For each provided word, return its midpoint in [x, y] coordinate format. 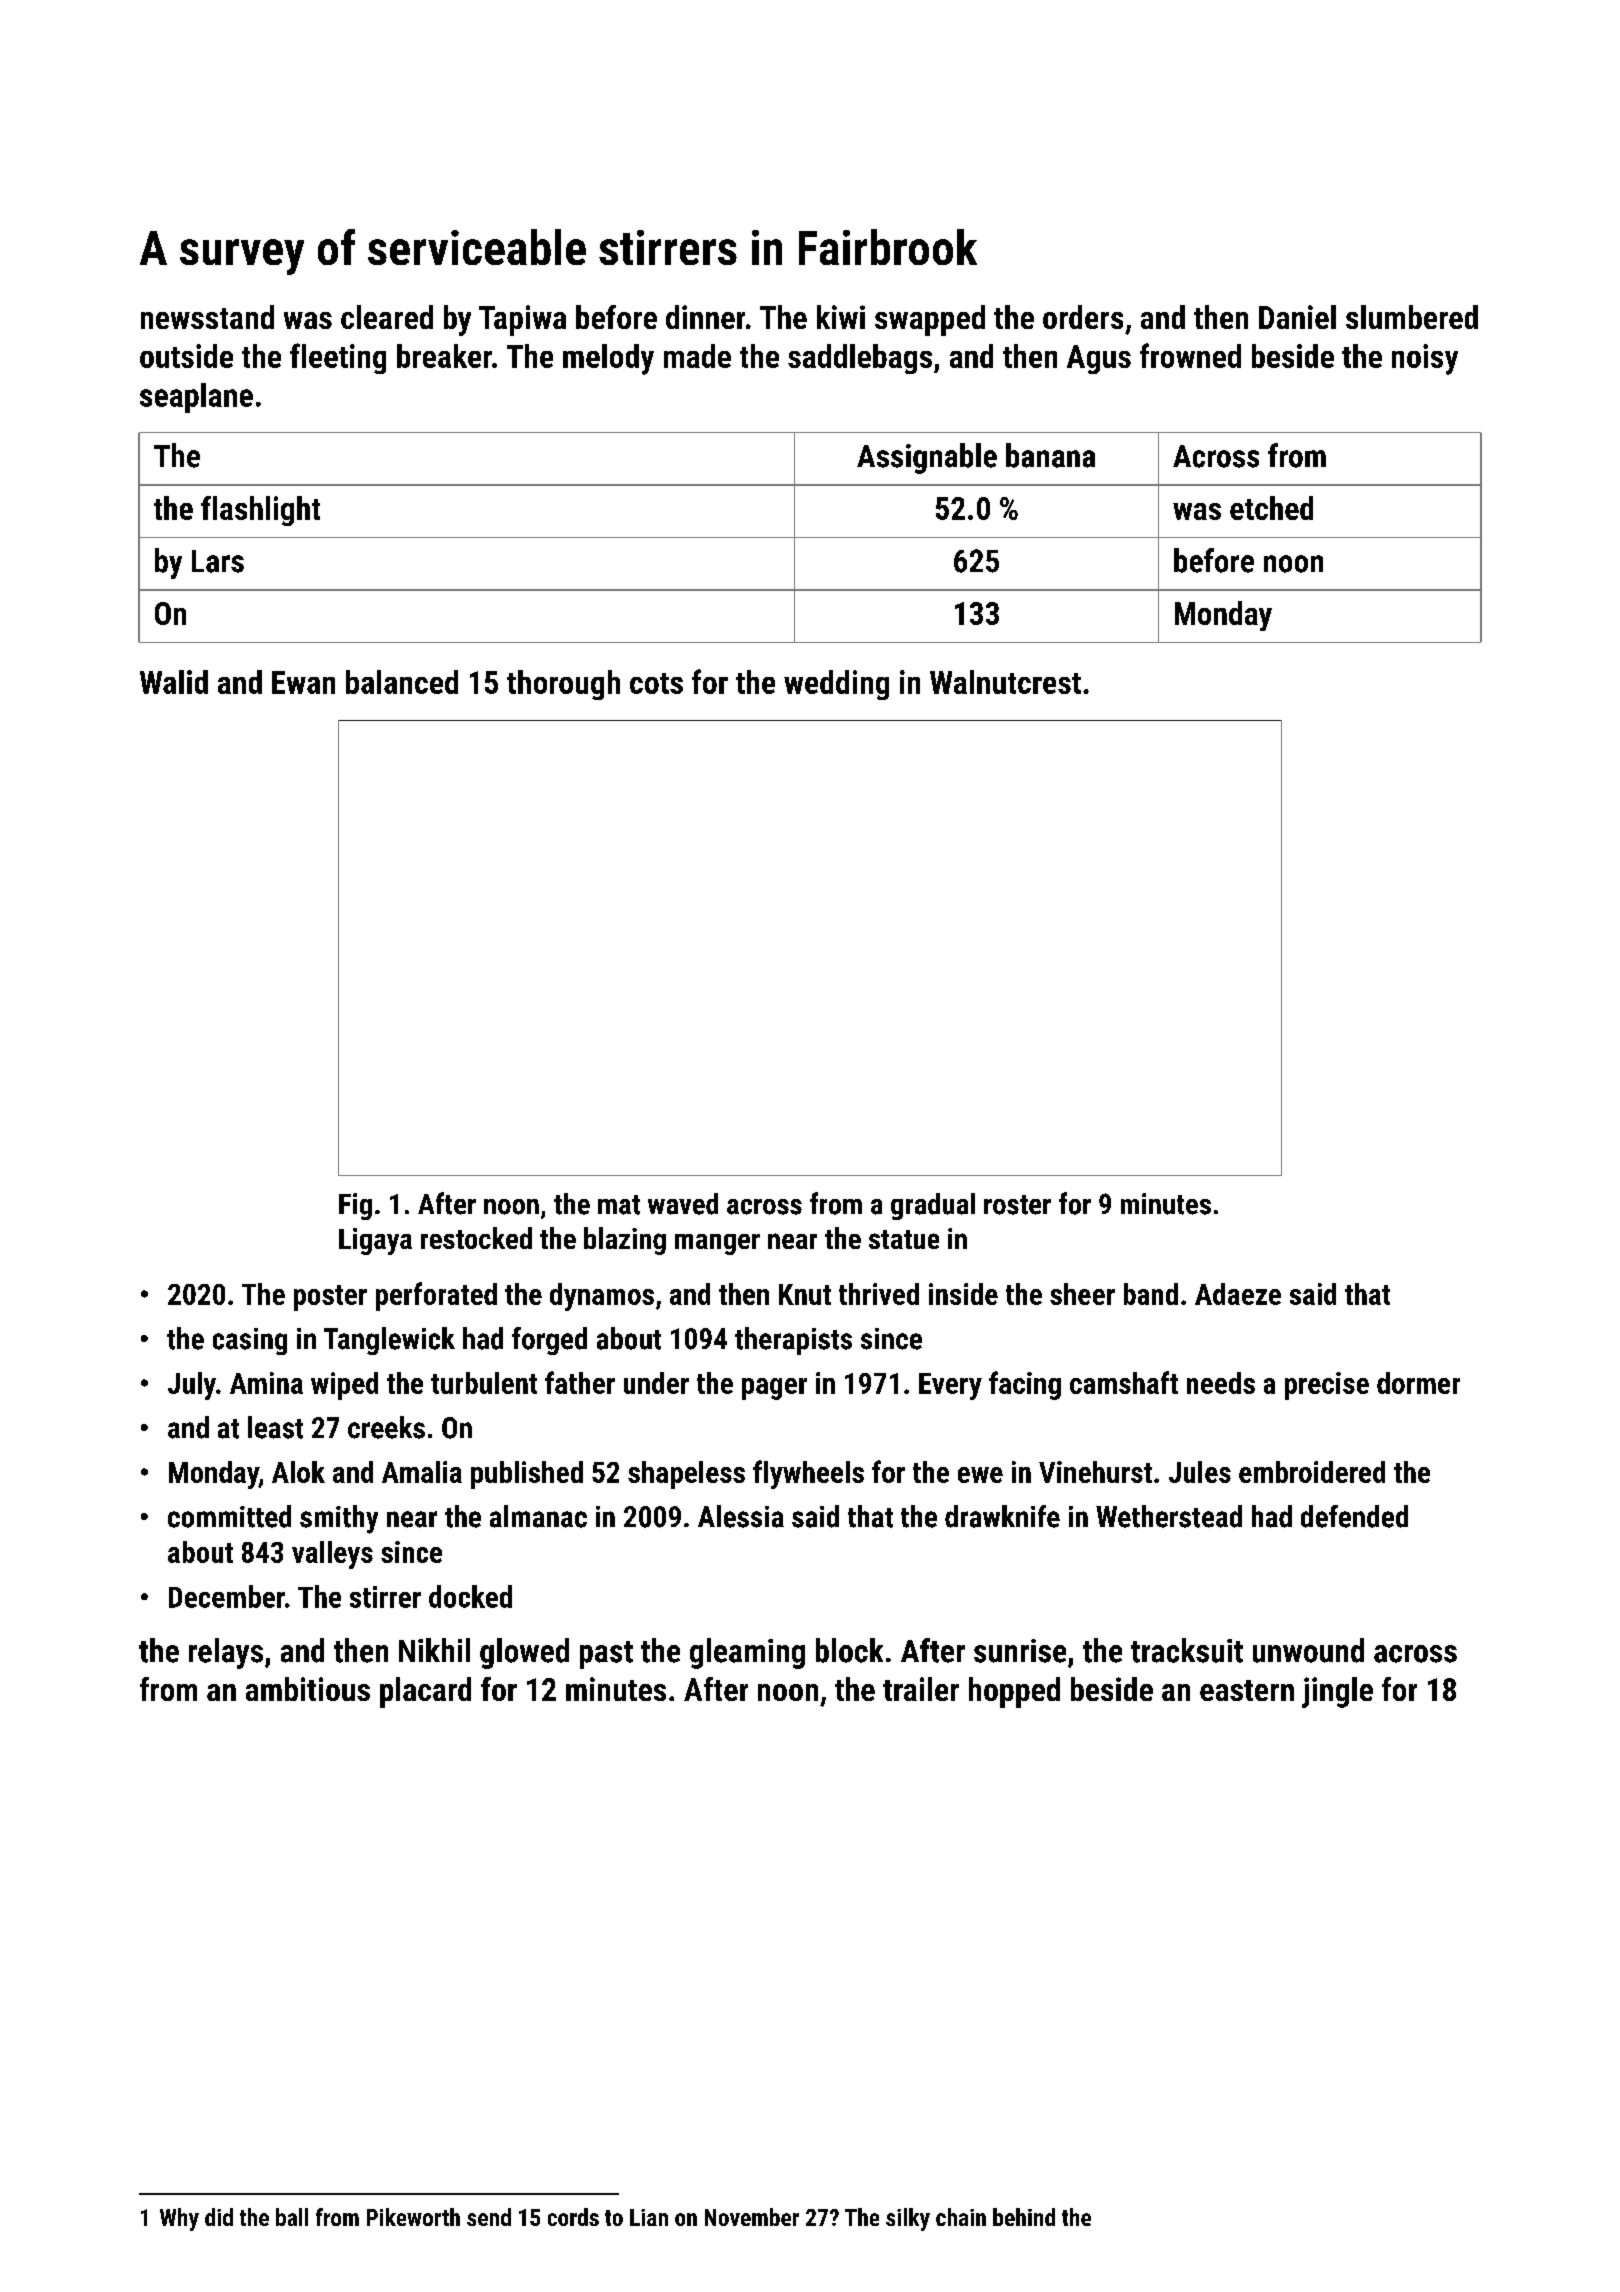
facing [1025, 1385]
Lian [649, 2217]
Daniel [1297, 317]
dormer [1418, 1383]
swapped [930, 320]
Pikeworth [413, 2217]
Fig [355, 1206]
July [192, 1386]
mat [619, 1205]
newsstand [207, 317]
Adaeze [1238, 1294]
